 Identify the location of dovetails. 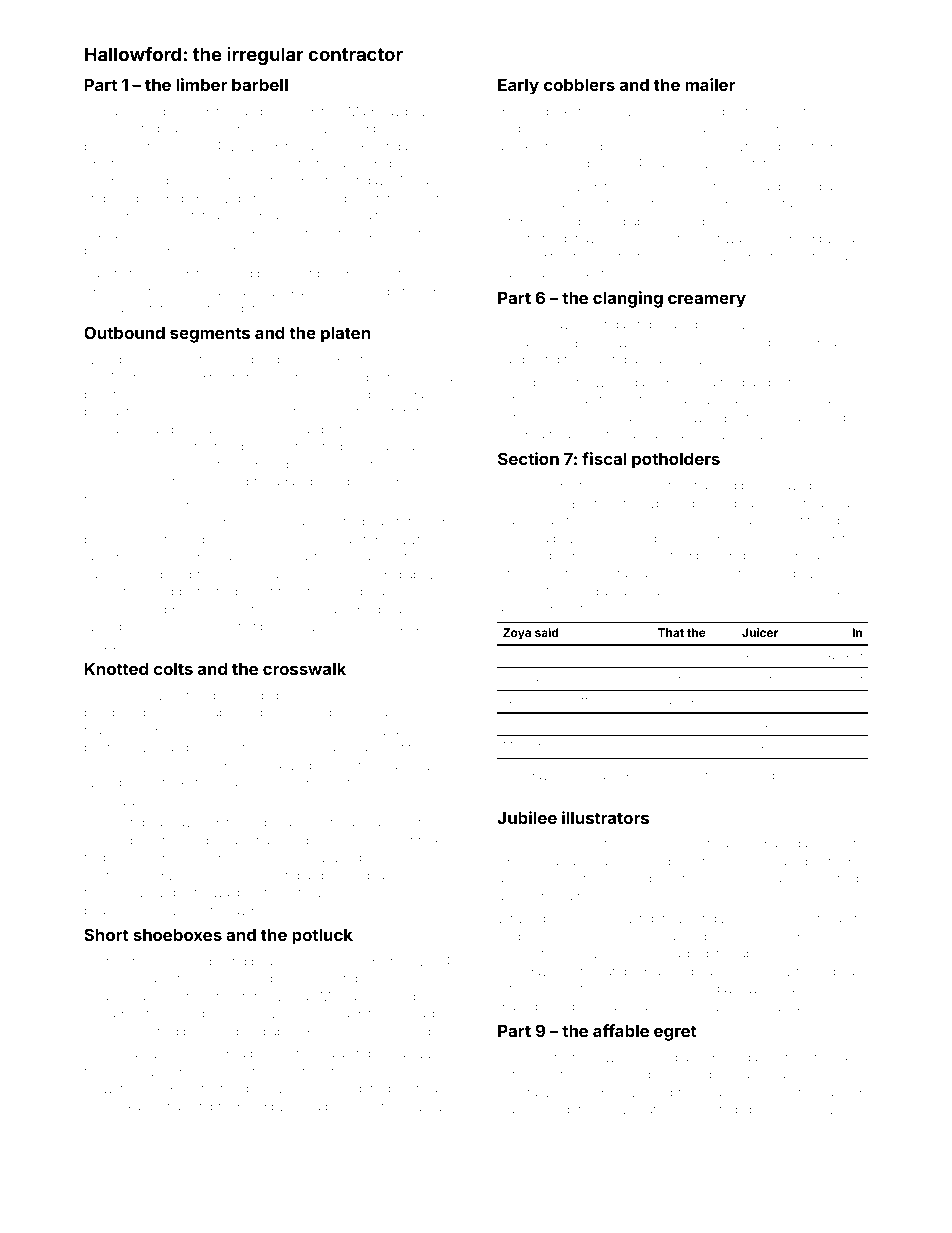
(218, 556).
